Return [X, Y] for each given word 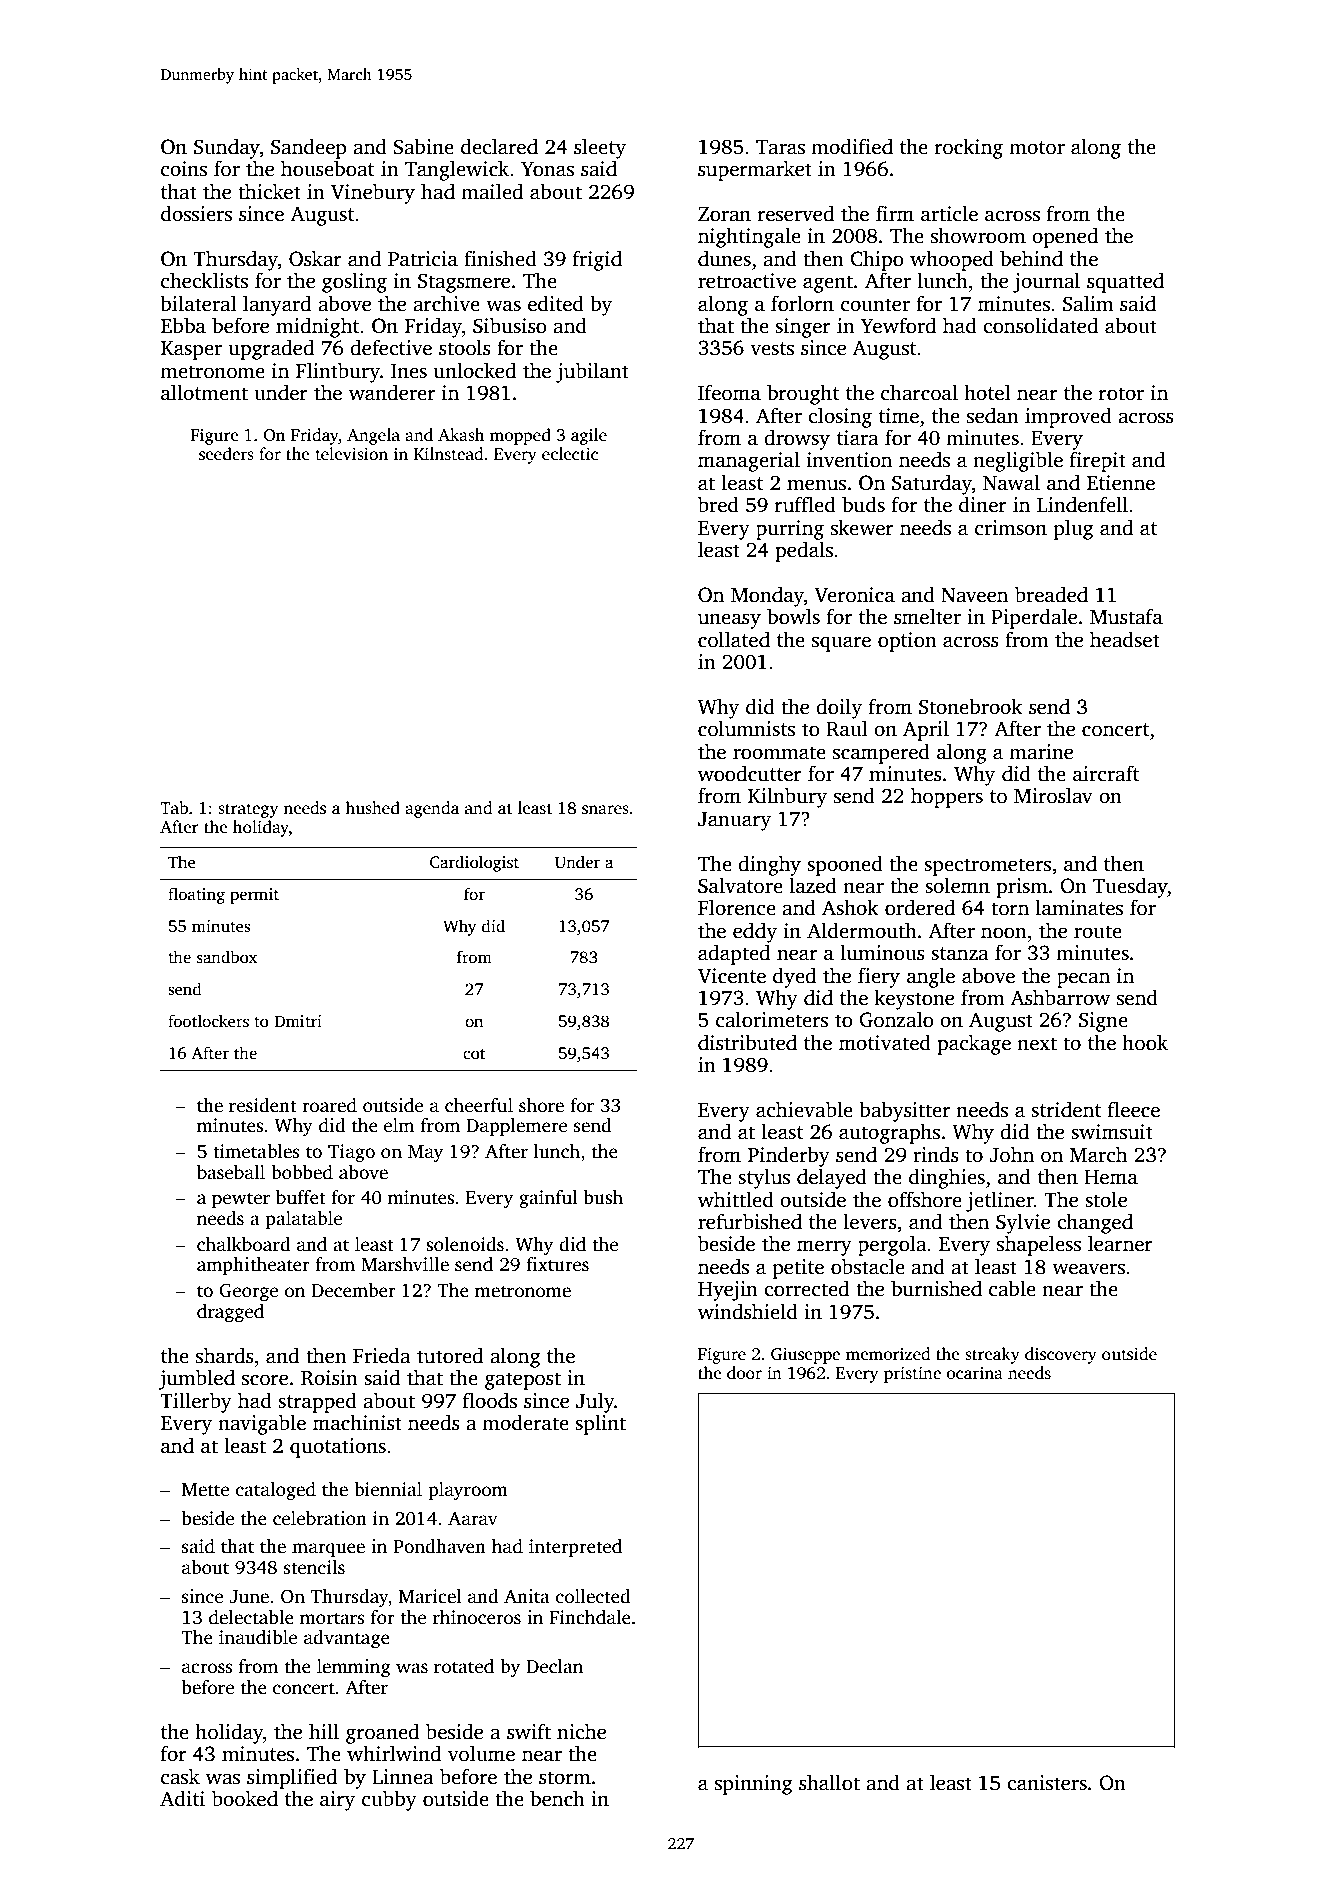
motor [1037, 148]
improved [1068, 417]
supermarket [755, 170]
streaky [992, 1355]
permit [254, 896]
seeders [226, 454]
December [353, 1290]
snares [605, 810]
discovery [1061, 1355]
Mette [205, 1490]
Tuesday [1130, 887]
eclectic [570, 454]
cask [180, 1776]
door [744, 1373]
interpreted [575, 1548]
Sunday [227, 148]
